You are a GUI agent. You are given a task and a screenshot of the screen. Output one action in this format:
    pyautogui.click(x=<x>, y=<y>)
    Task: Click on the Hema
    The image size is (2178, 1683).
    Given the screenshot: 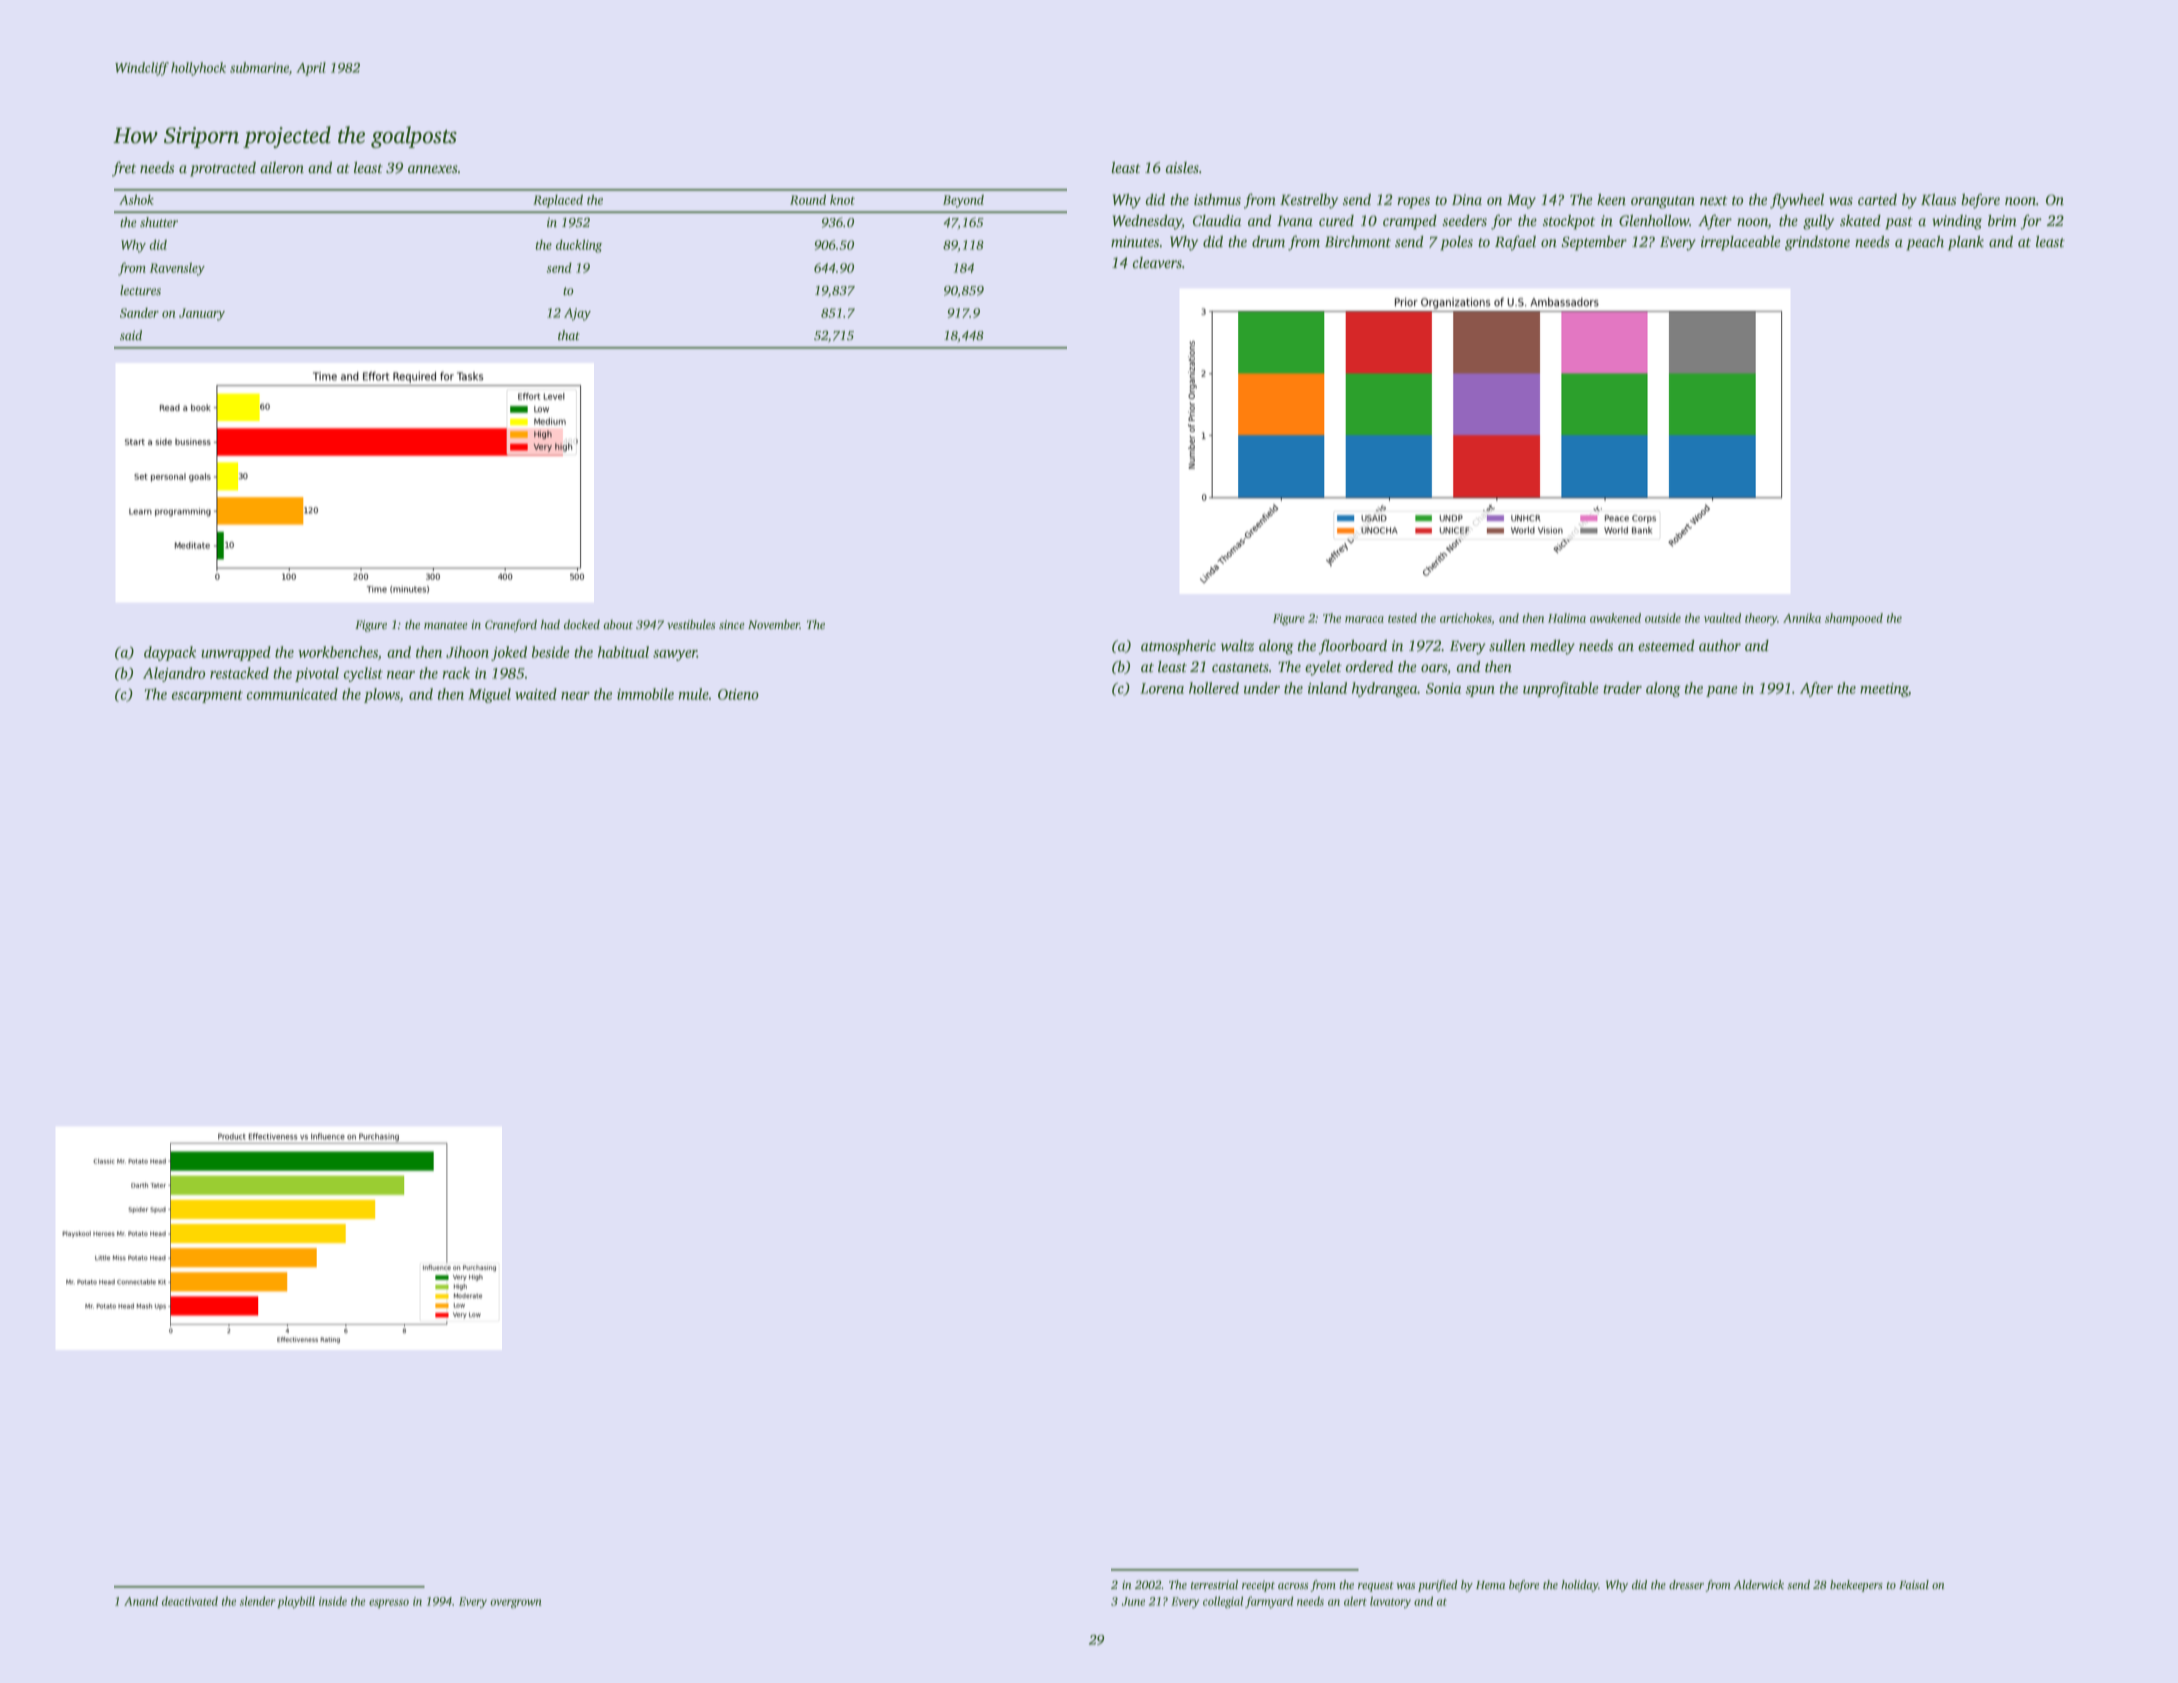 What is the action you would take?
    pyautogui.click(x=1490, y=1585)
